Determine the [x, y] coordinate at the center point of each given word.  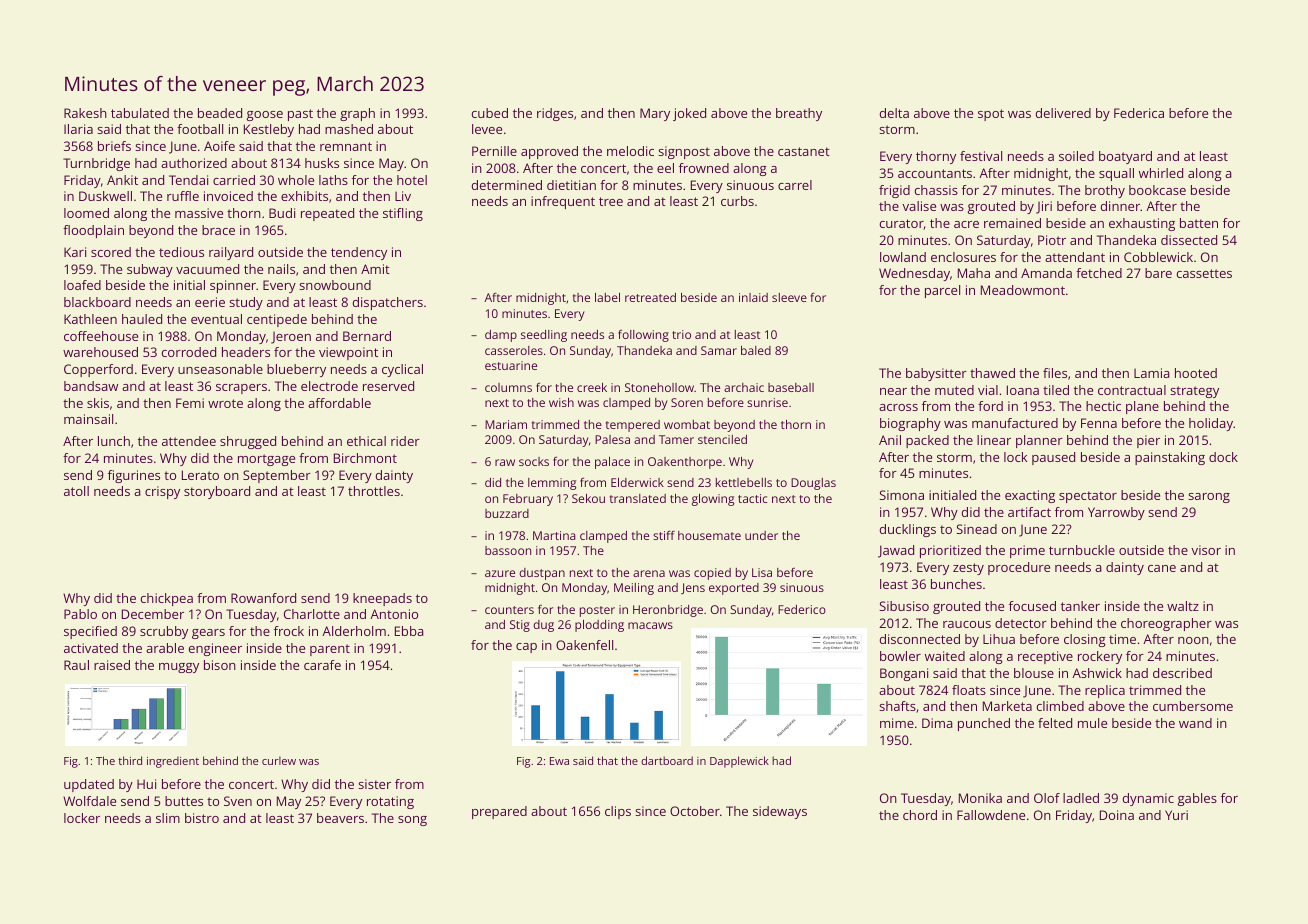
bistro [202, 818]
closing [1085, 640]
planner [1039, 441]
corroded [189, 352]
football [200, 129]
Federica [1139, 113]
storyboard [217, 492]
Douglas [813, 484]
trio [681, 334]
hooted [1196, 373]
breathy [799, 114]
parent [330, 650]
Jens [693, 588]
